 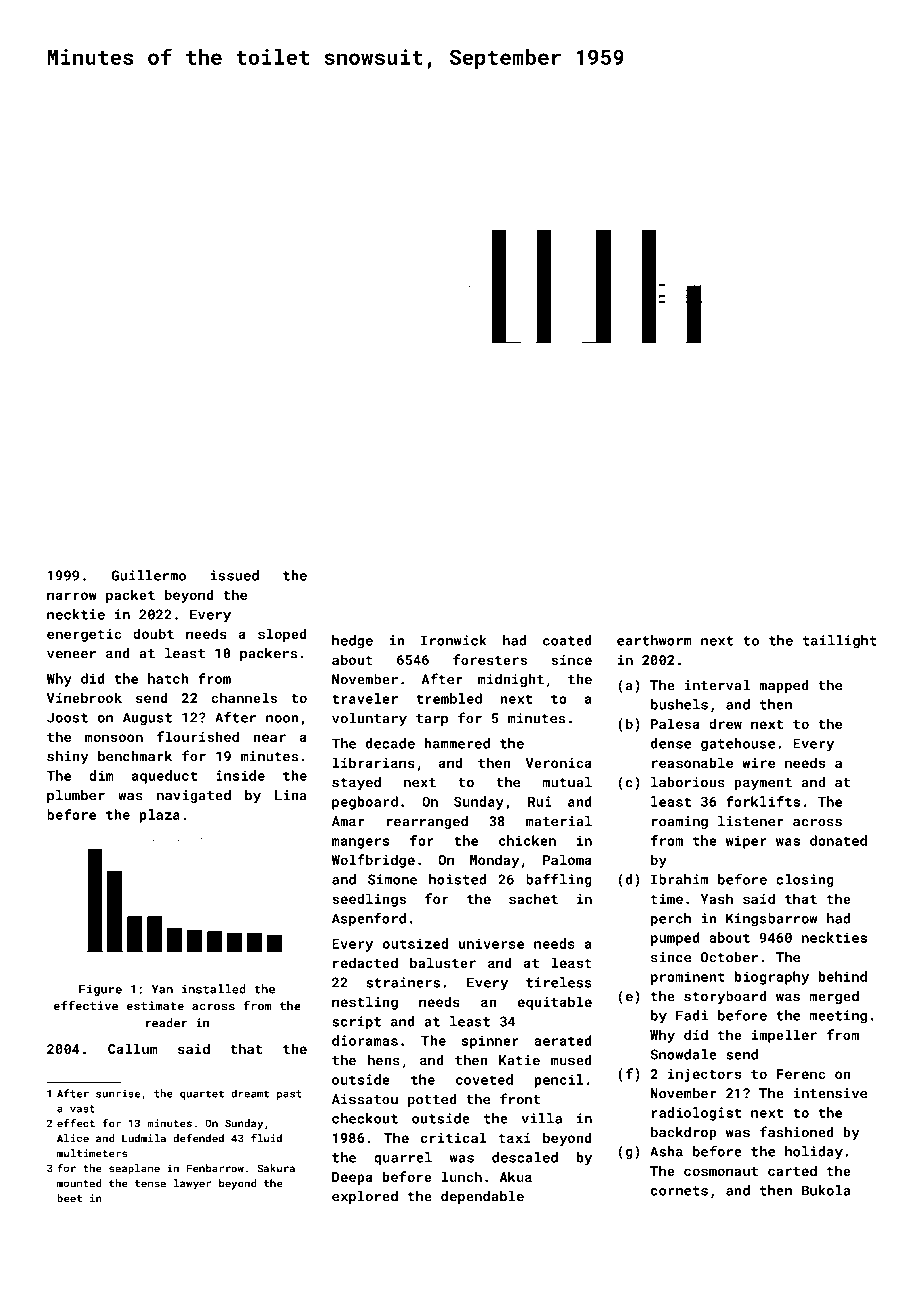 What do you see at coordinates (491, 943) in the page?
I see `universe` at bounding box center [491, 943].
